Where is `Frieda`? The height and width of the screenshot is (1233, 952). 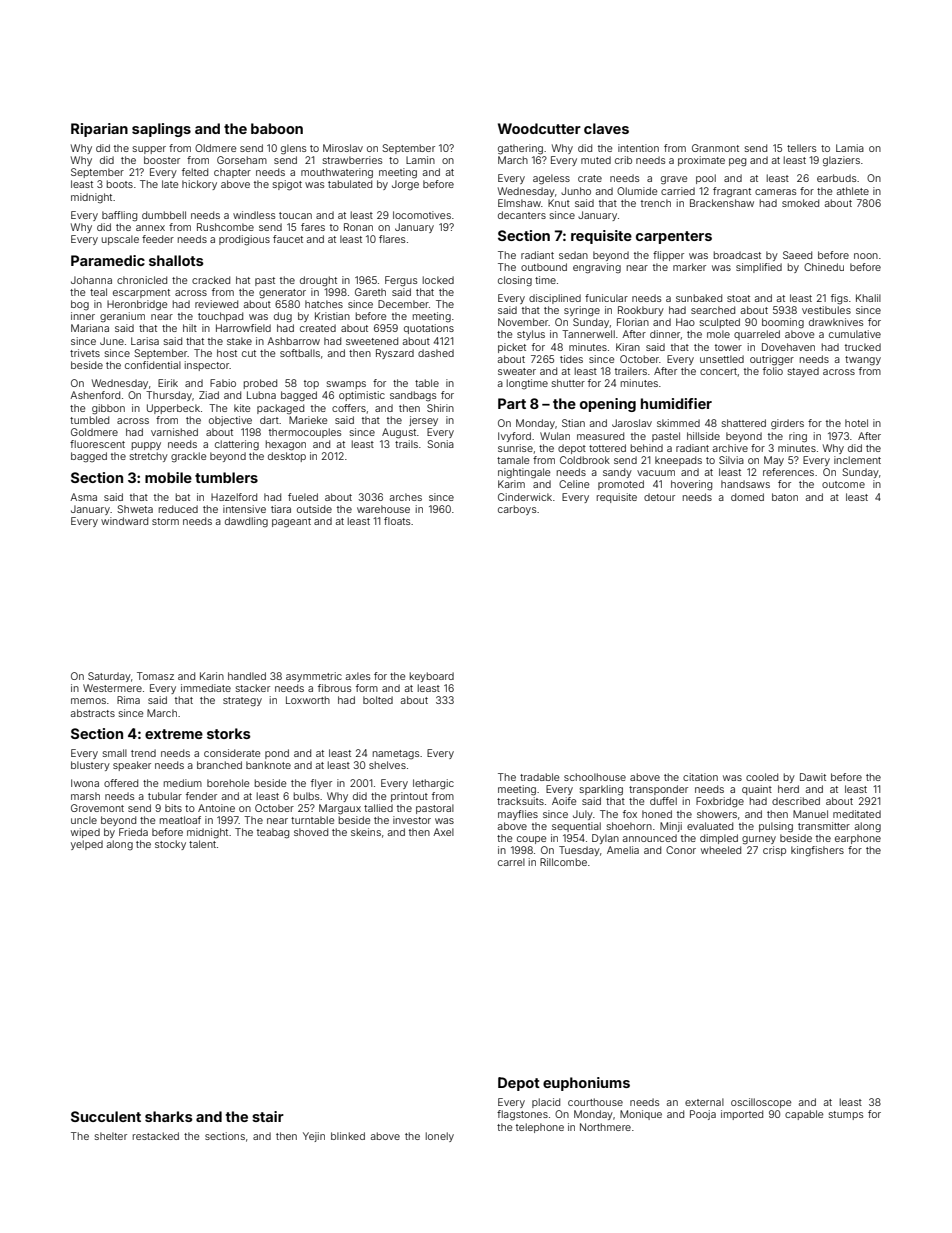
Frieda is located at coordinates (133, 832).
